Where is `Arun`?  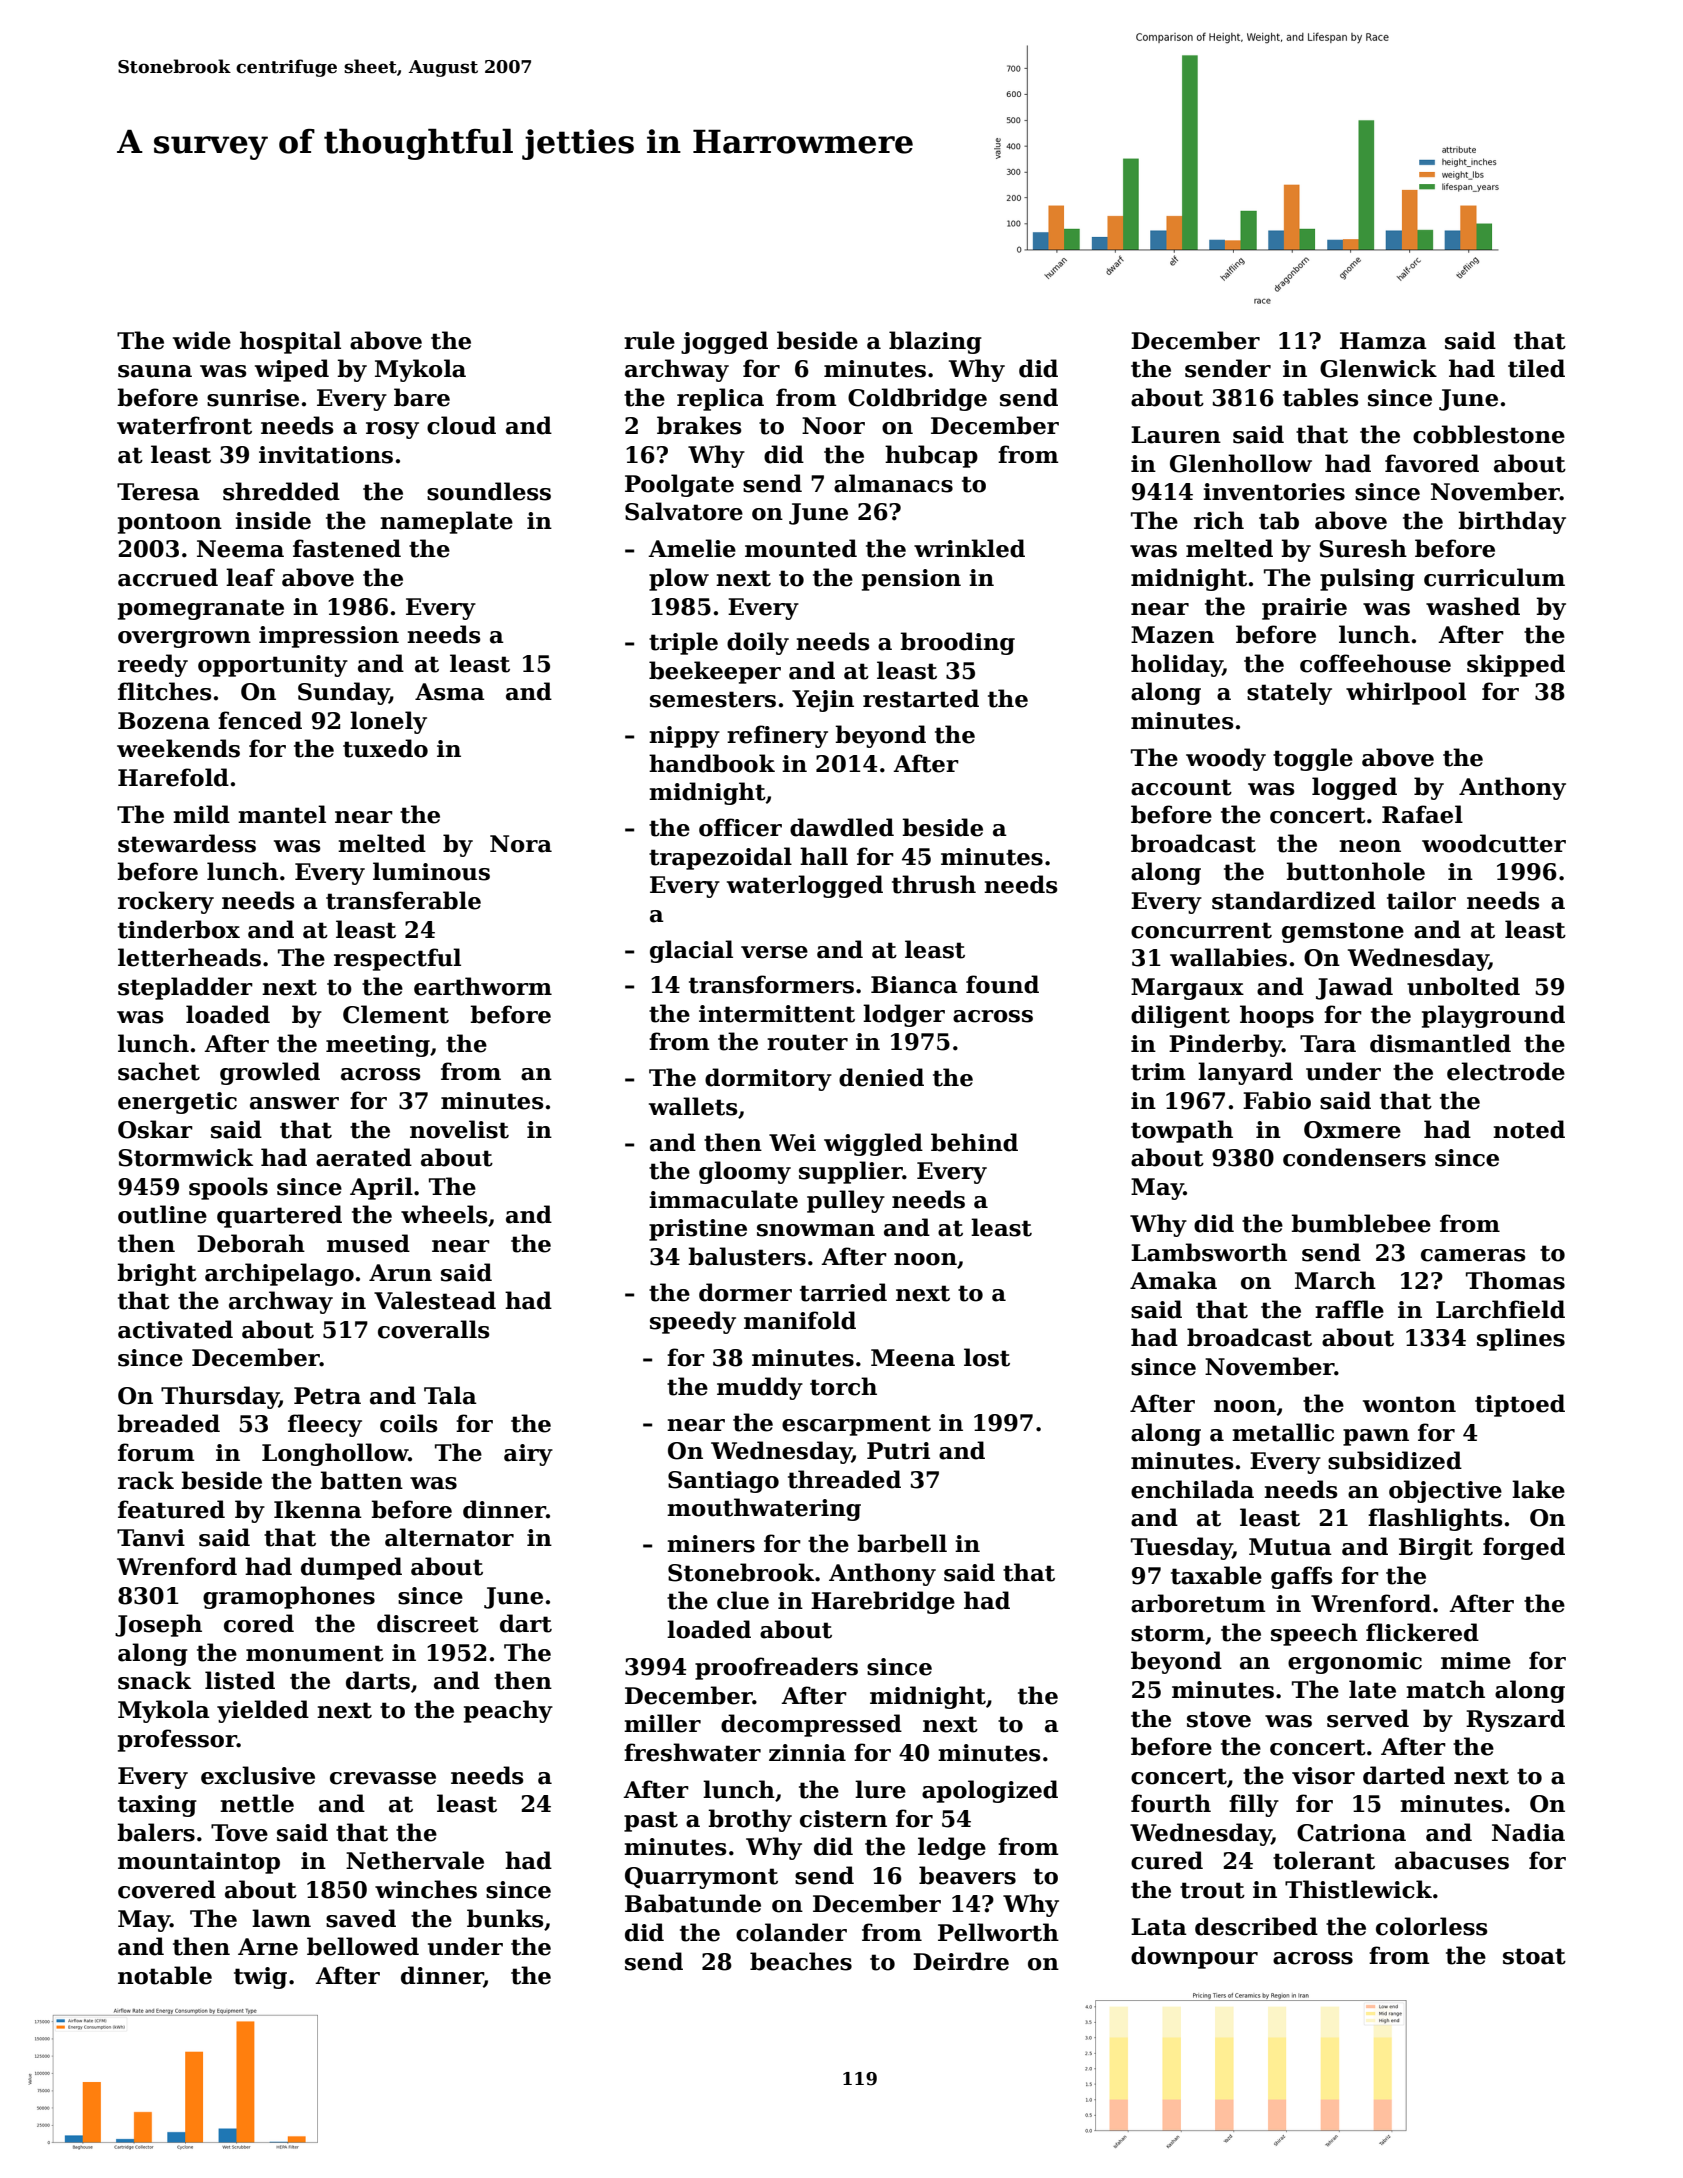 Arun is located at coordinates (400, 1273).
